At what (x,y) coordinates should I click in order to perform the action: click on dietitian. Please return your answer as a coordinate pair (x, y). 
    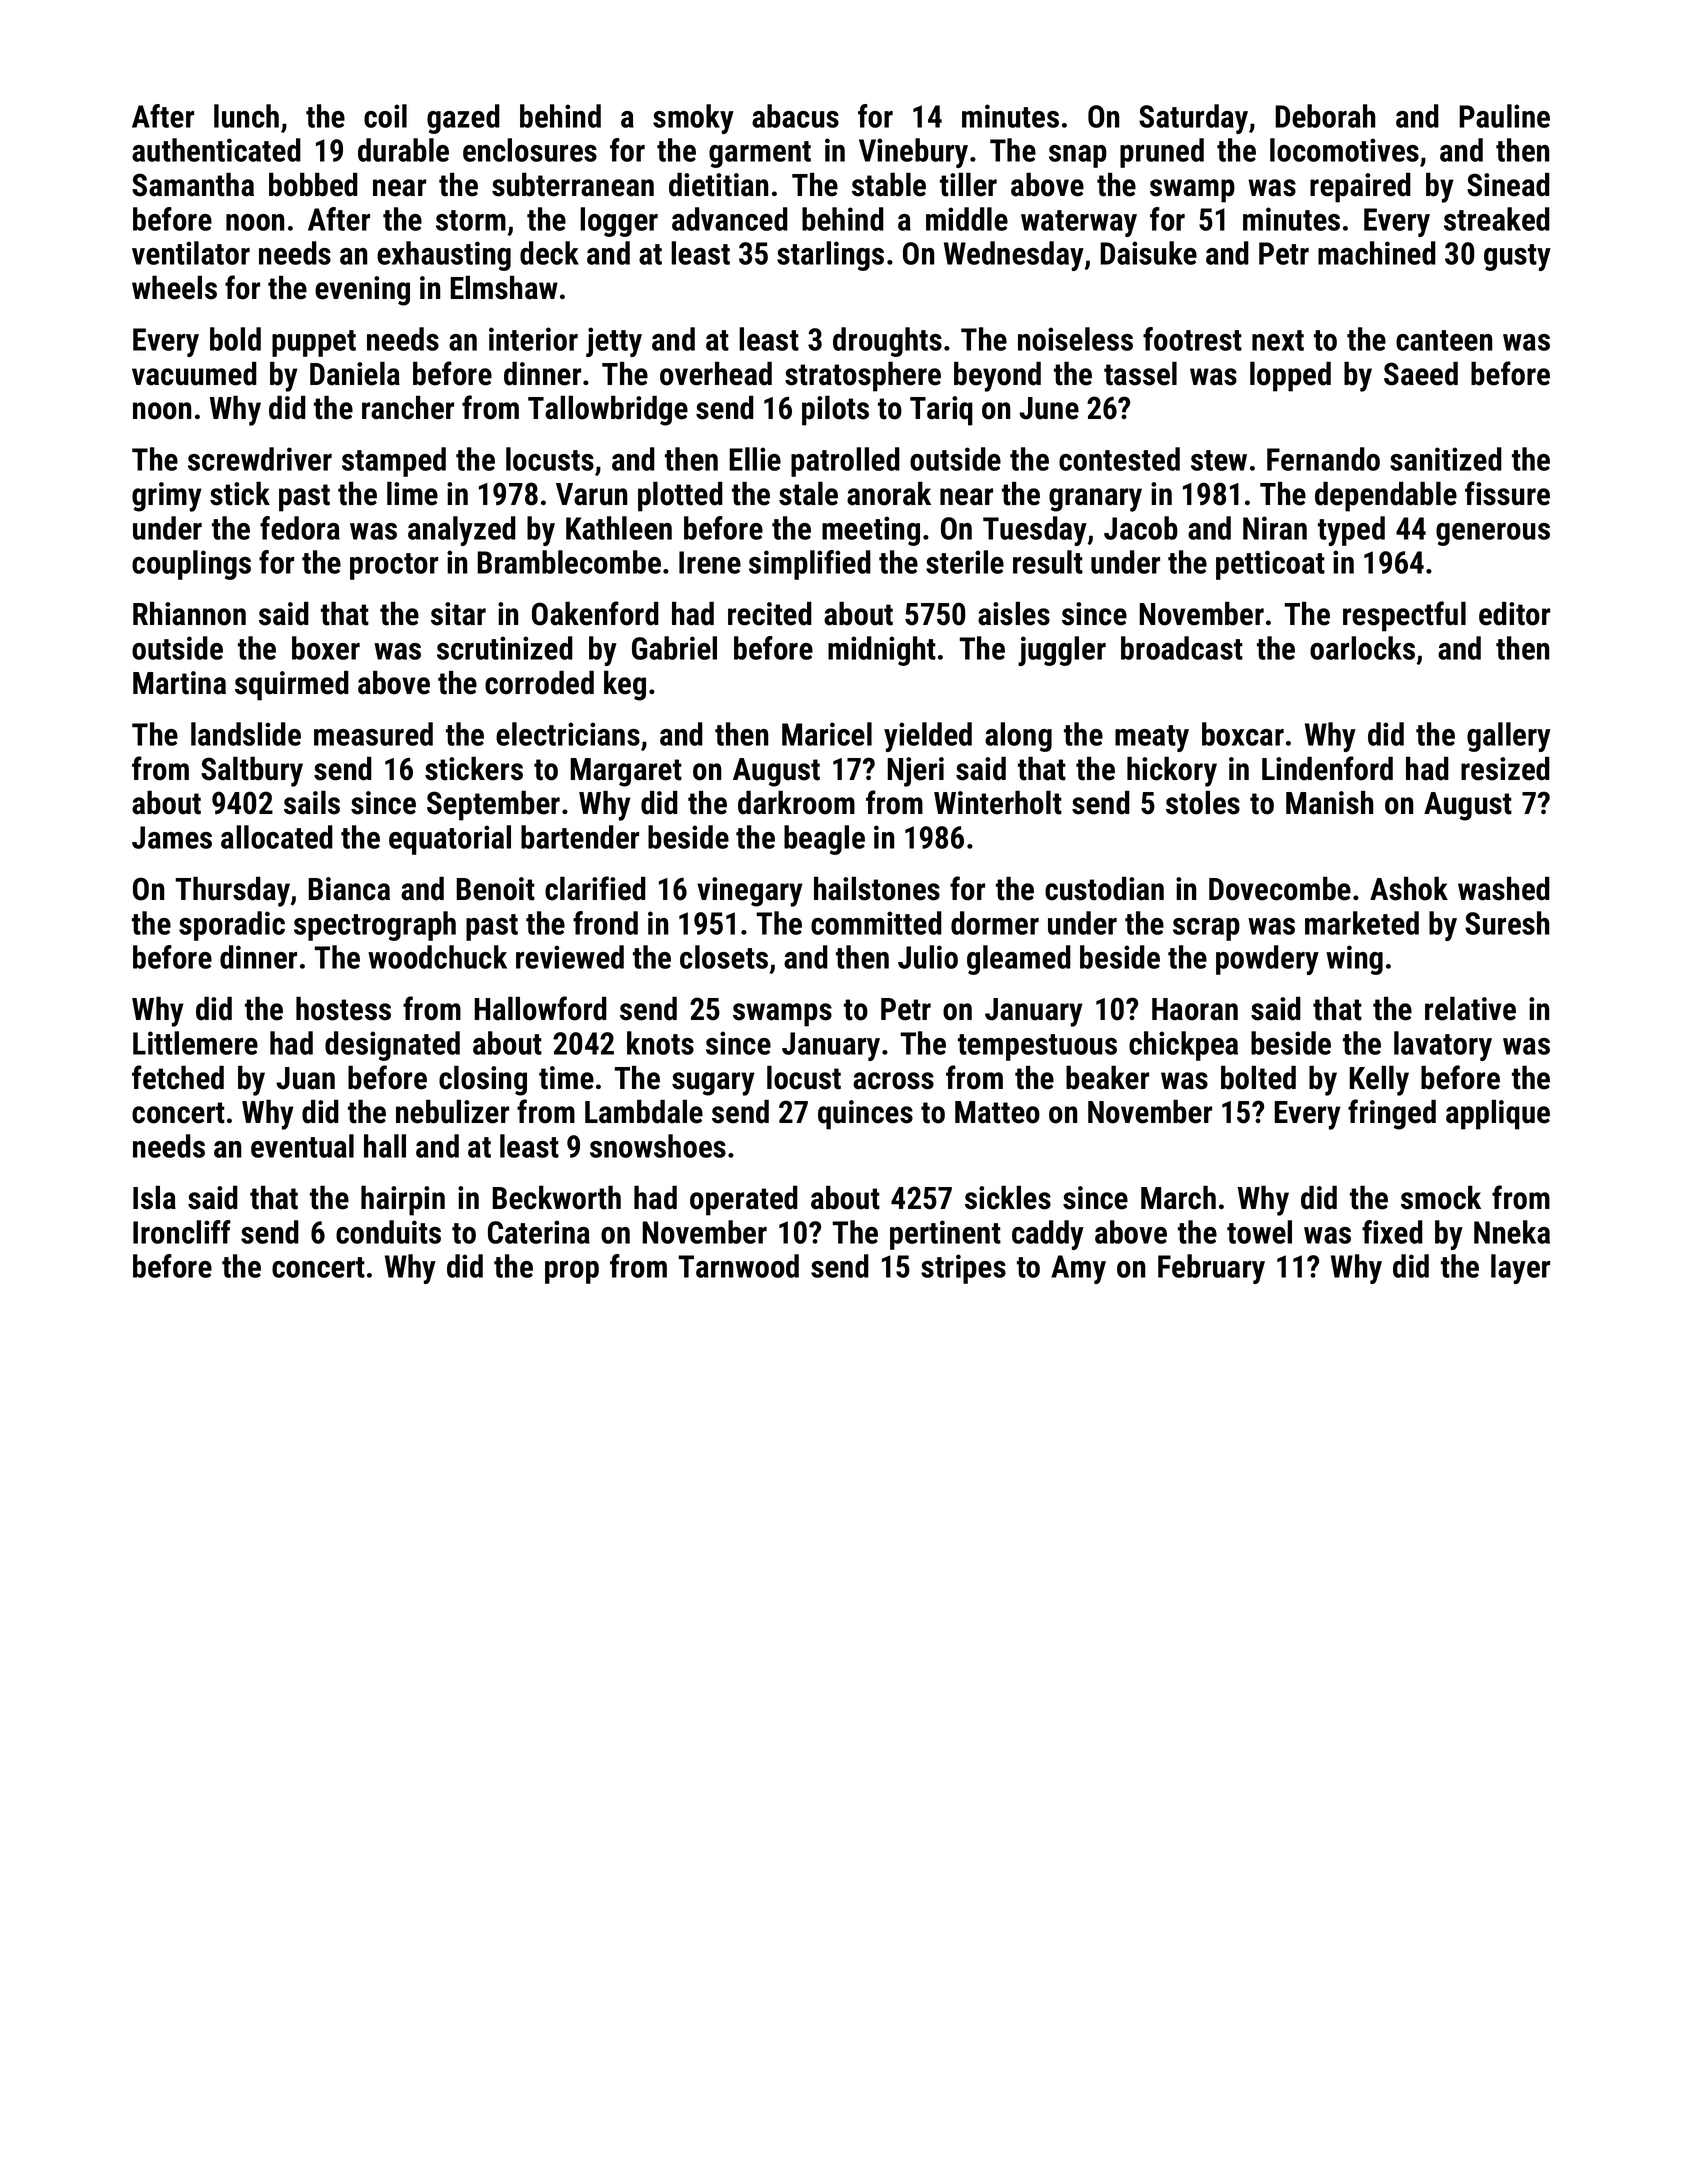
    Looking at the image, I should click on (718, 184).
